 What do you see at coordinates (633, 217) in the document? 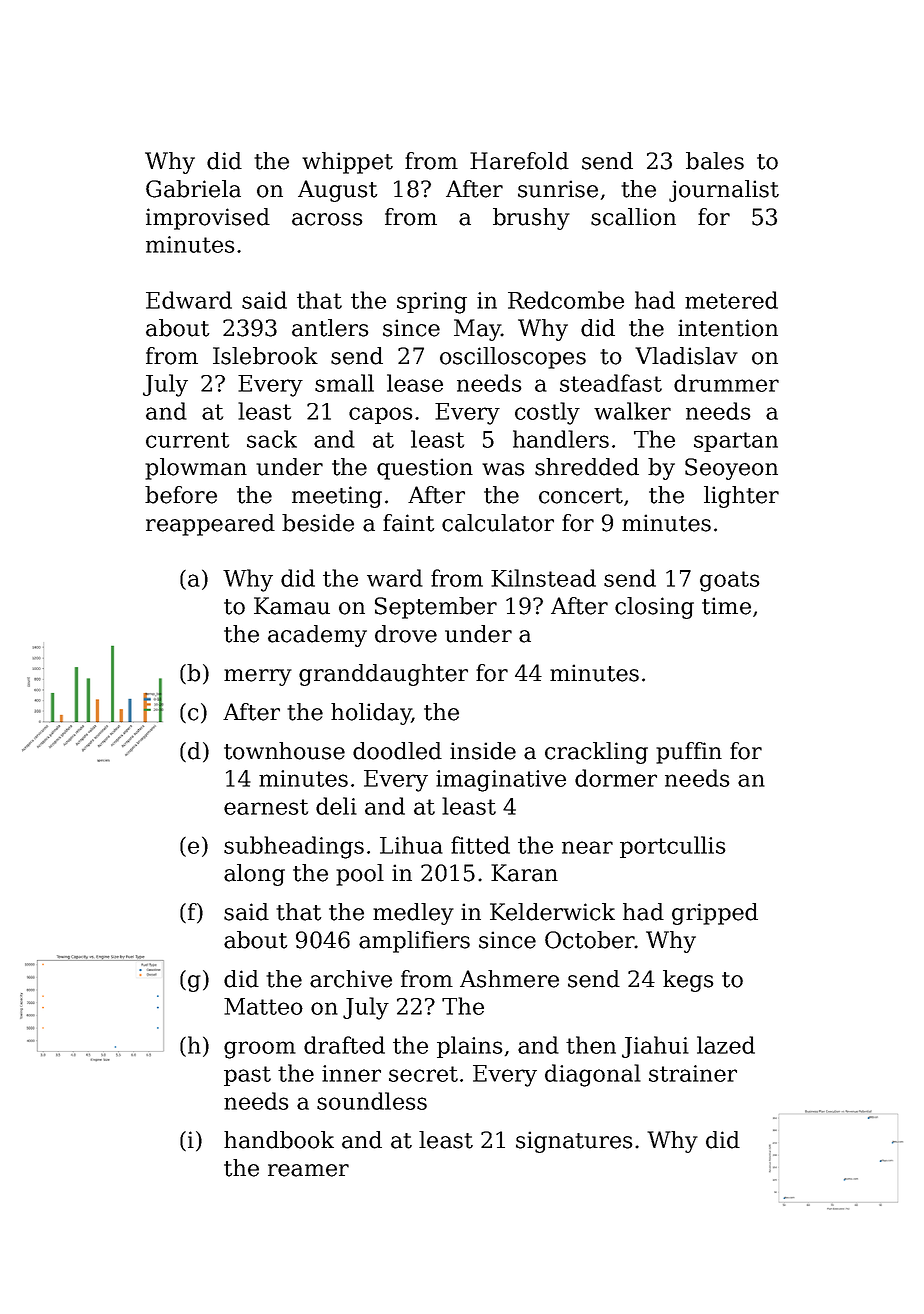
I see `scallion` at bounding box center [633, 217].
